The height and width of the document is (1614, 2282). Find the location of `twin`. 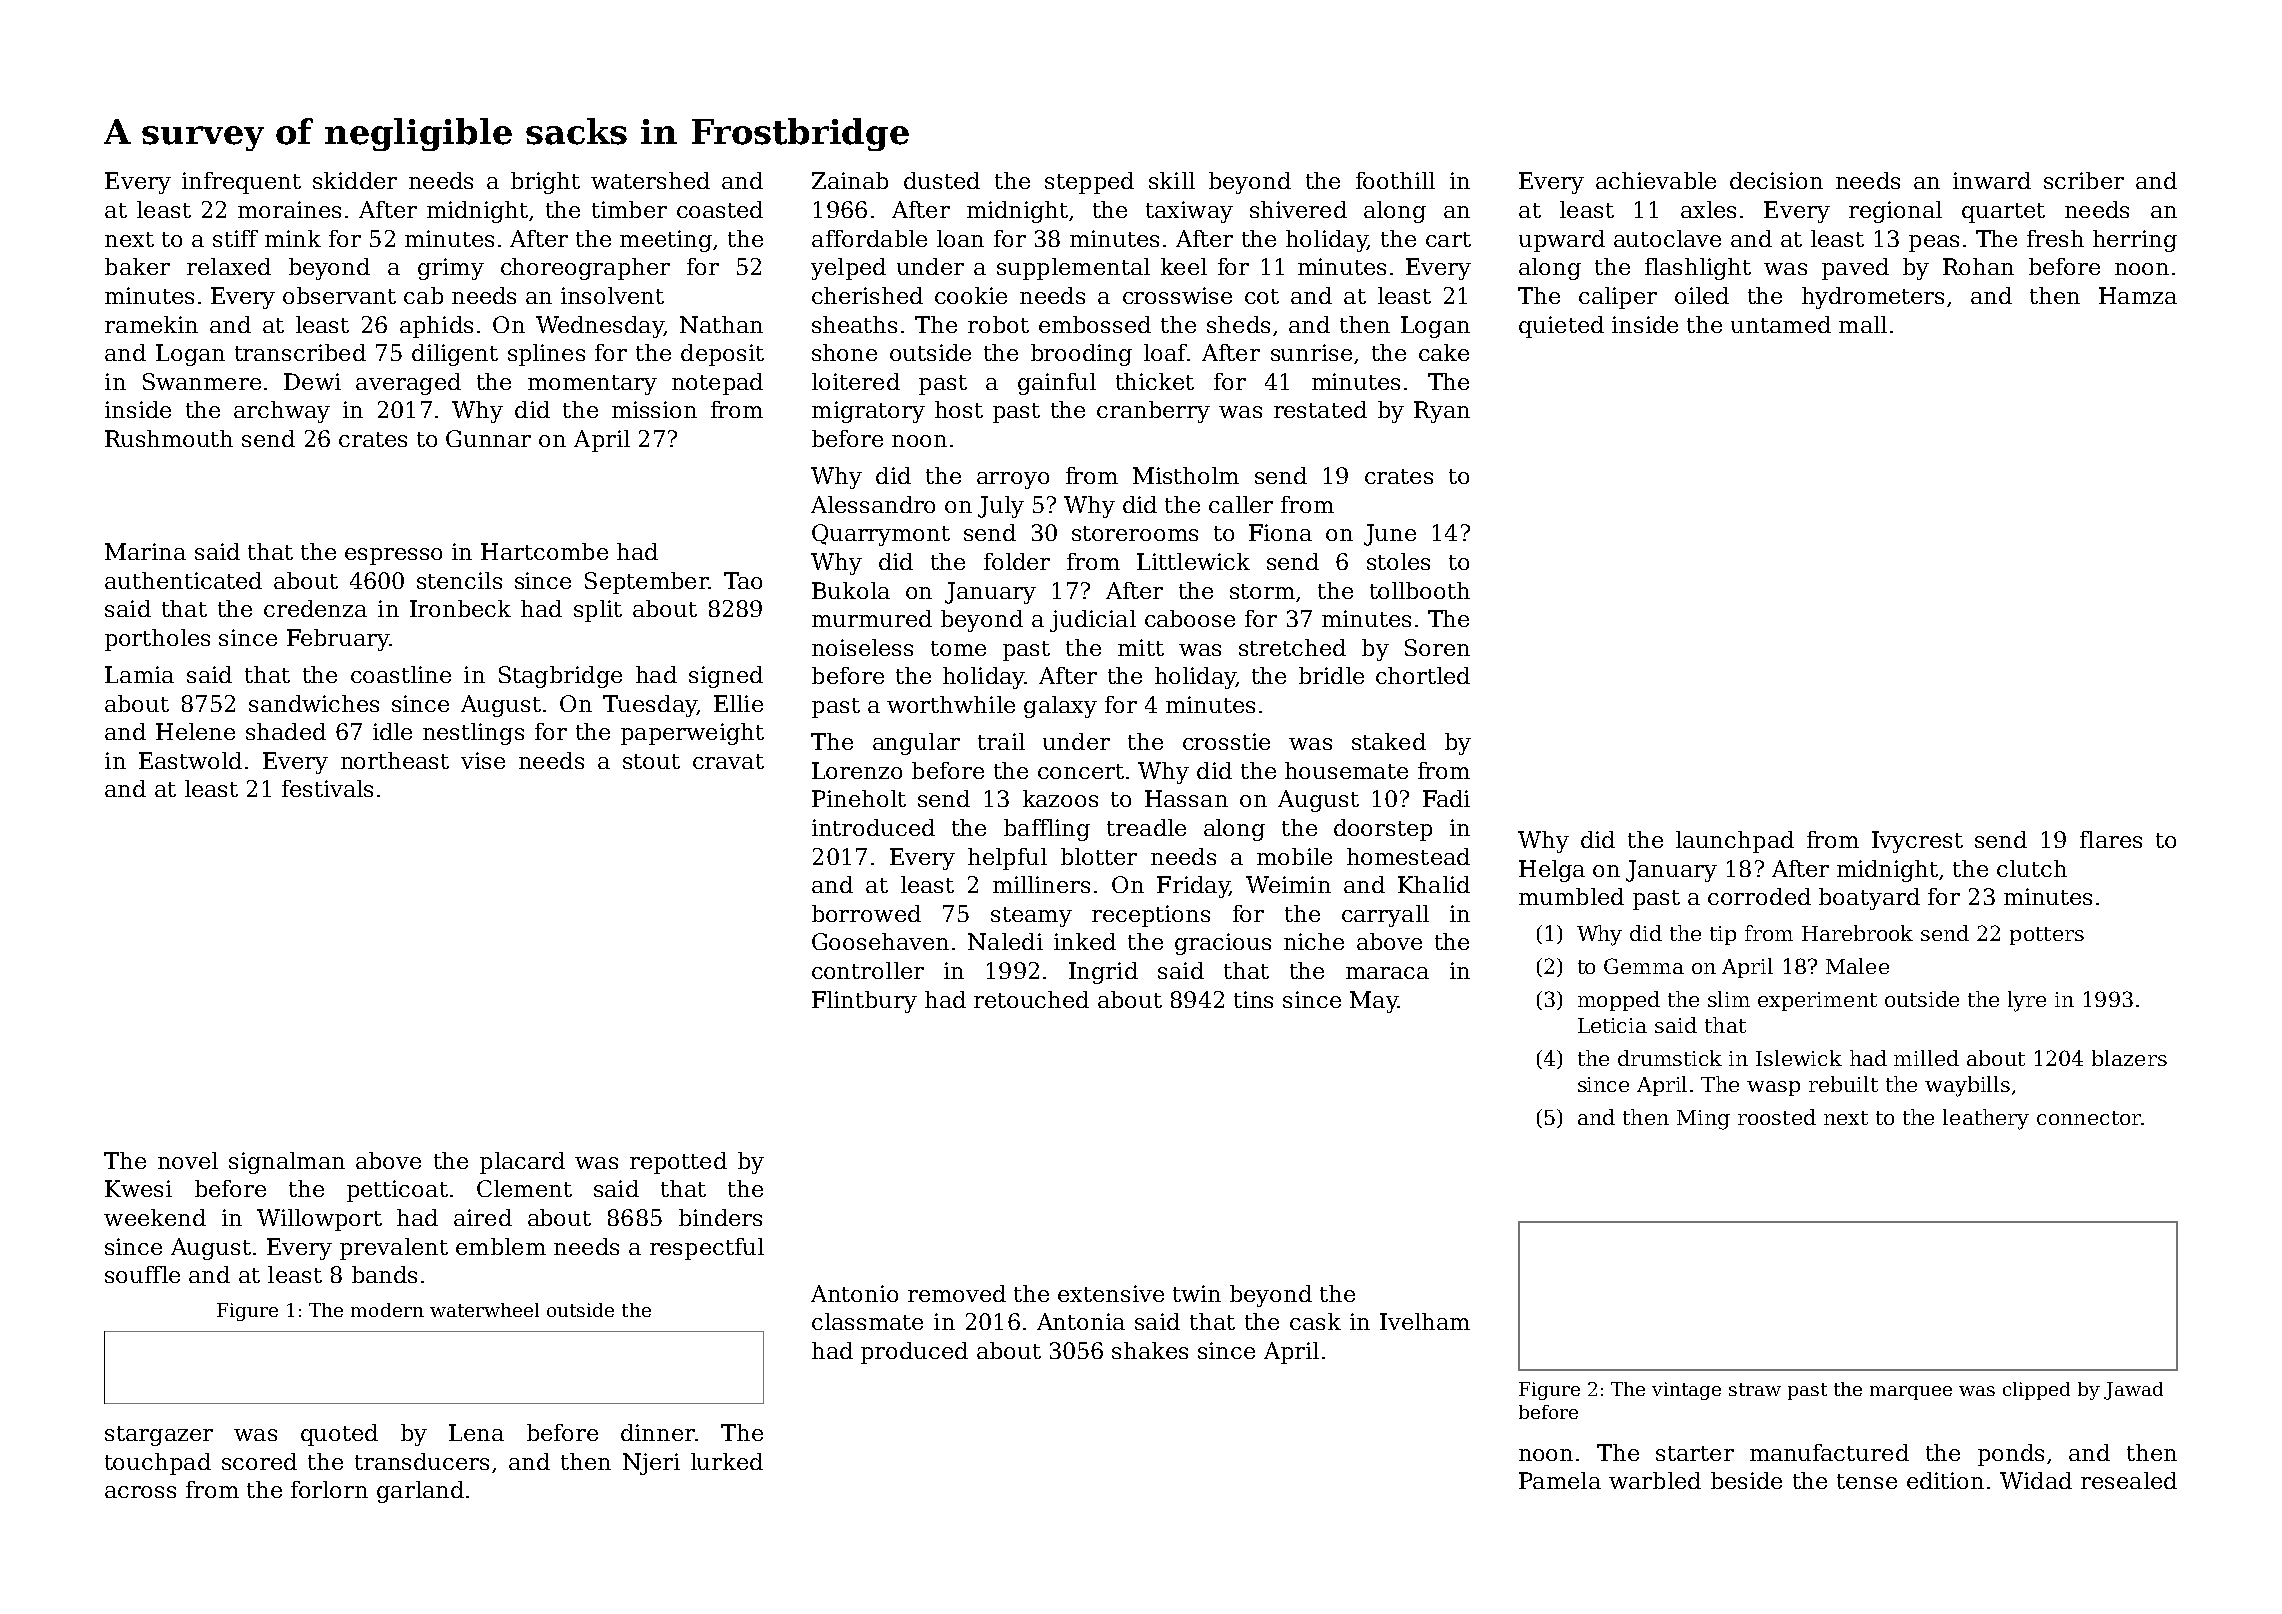

twin is located at coordinates (1197, 1293).
